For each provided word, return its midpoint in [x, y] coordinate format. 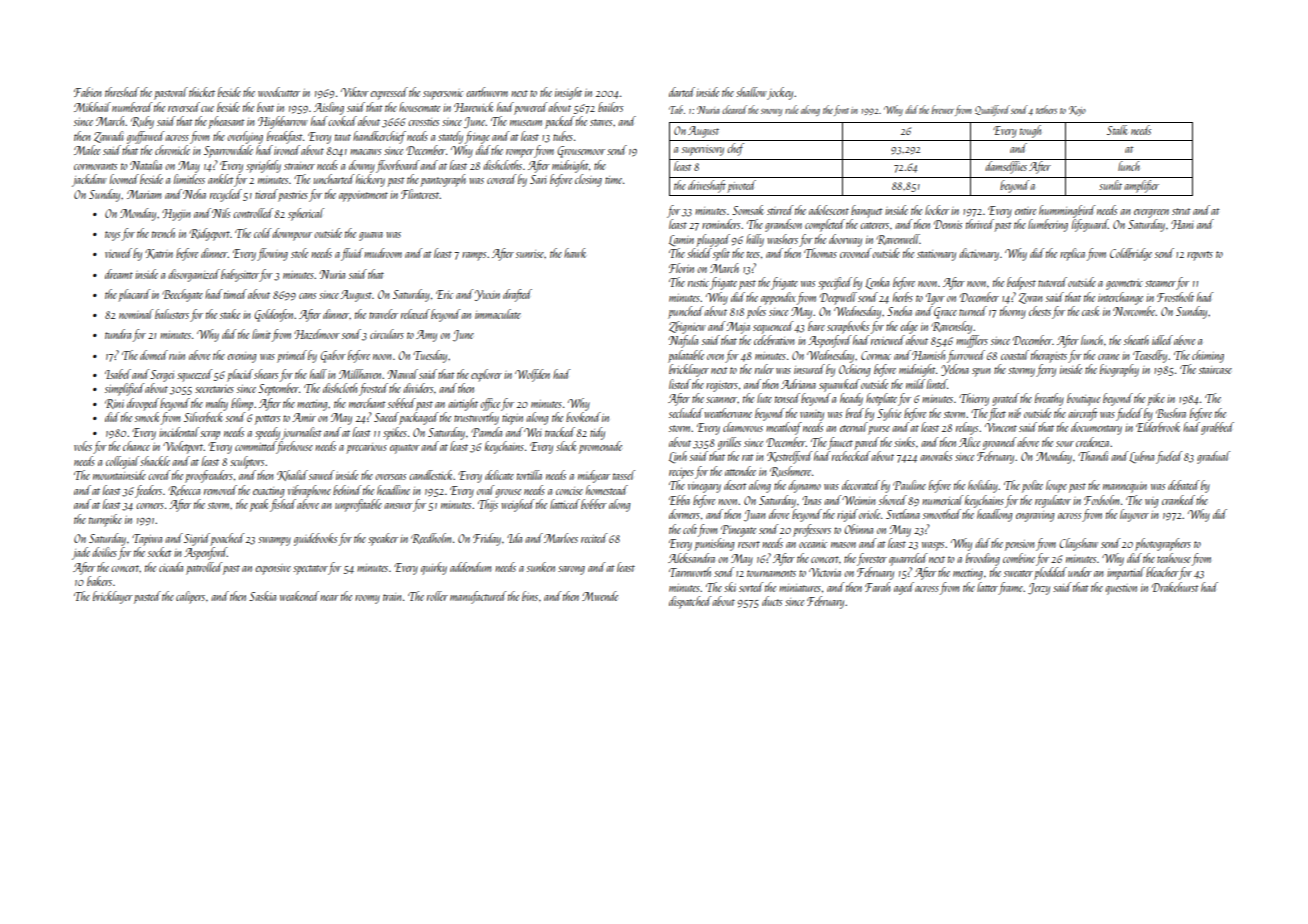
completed [825, 225]
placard [134, 295]
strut [1181, 211]
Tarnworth [690, 572]
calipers [190, 597]
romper [520, 153]
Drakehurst [1175, 587]
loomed [124, 179]
